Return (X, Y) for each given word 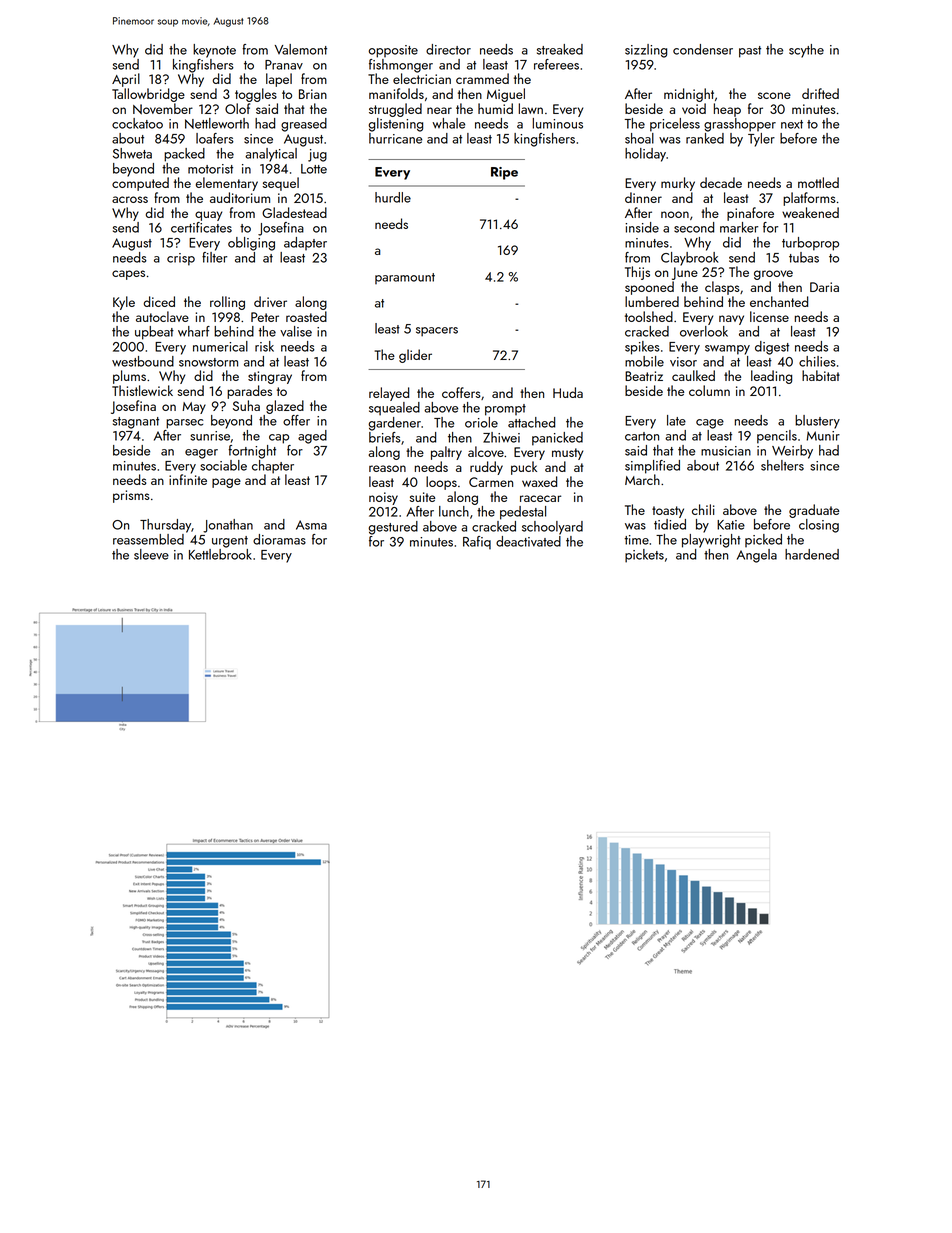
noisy (383, 498)
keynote (214, 51)
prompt (505, 410)
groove (773, 275)
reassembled (148, 539)
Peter (265, 317)
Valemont (301, 49)
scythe (806, 51)
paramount (405, 278)
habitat (821, 375)
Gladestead (294, 212)
